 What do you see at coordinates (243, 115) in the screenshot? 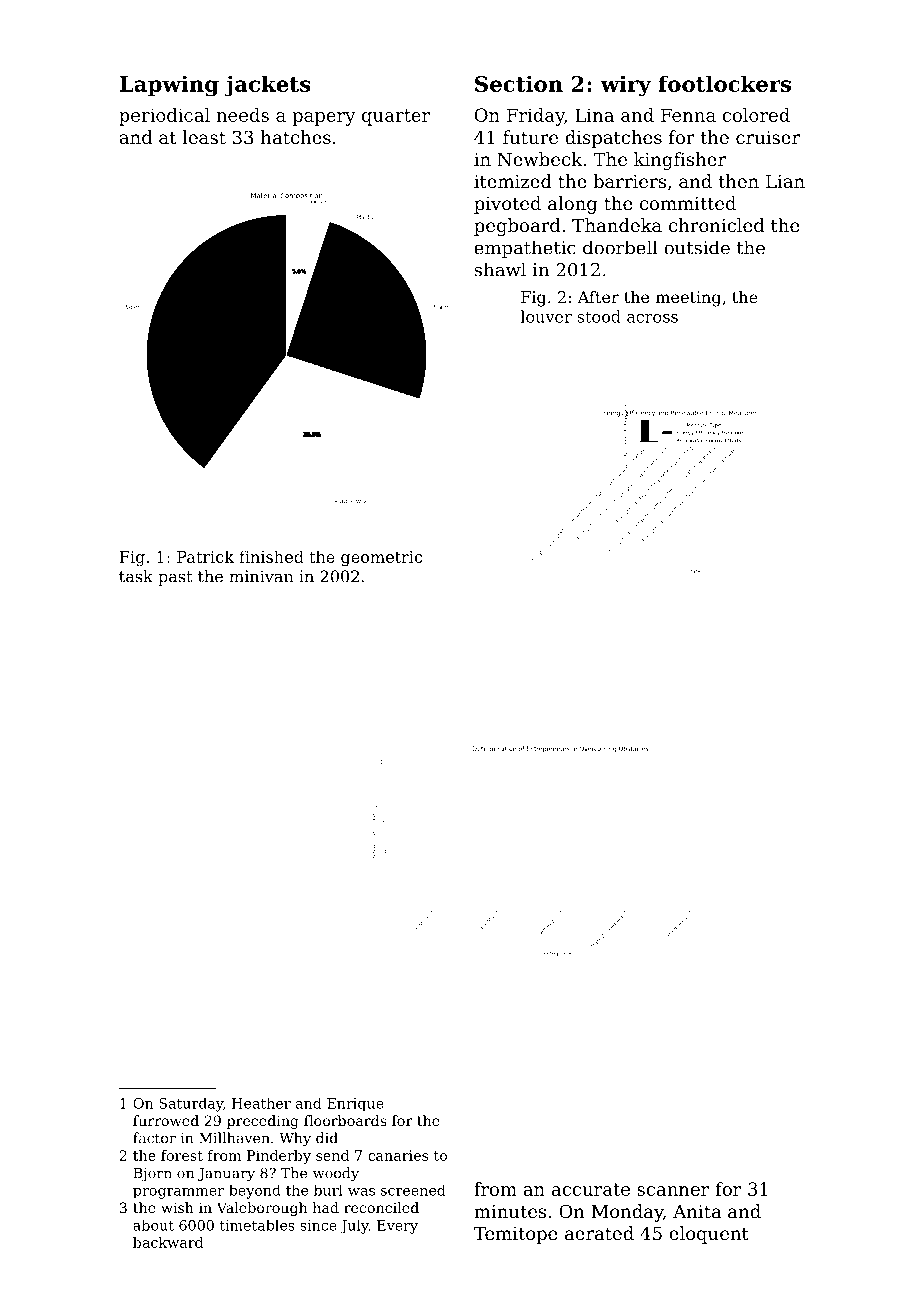
I see `needs` at bounding box center [243, 115].
